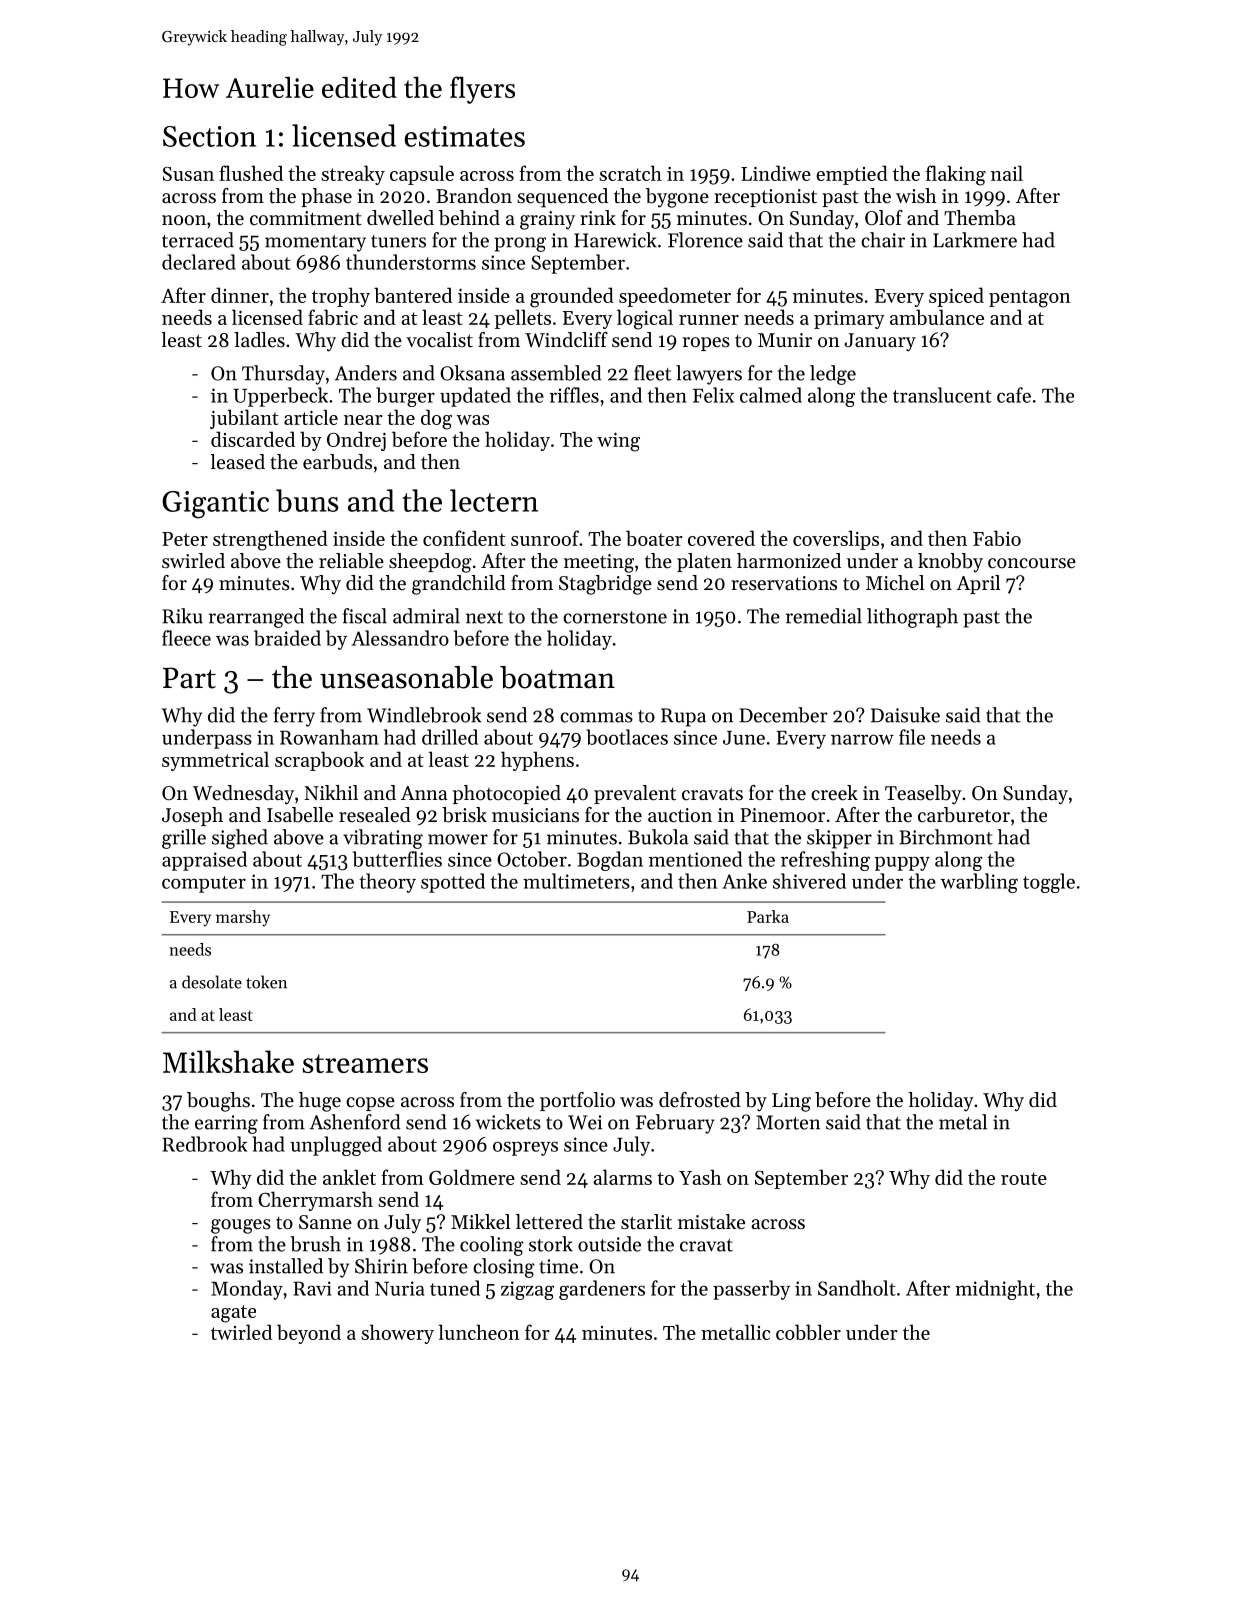  I want to click on streamers, so click(365, 1063).
